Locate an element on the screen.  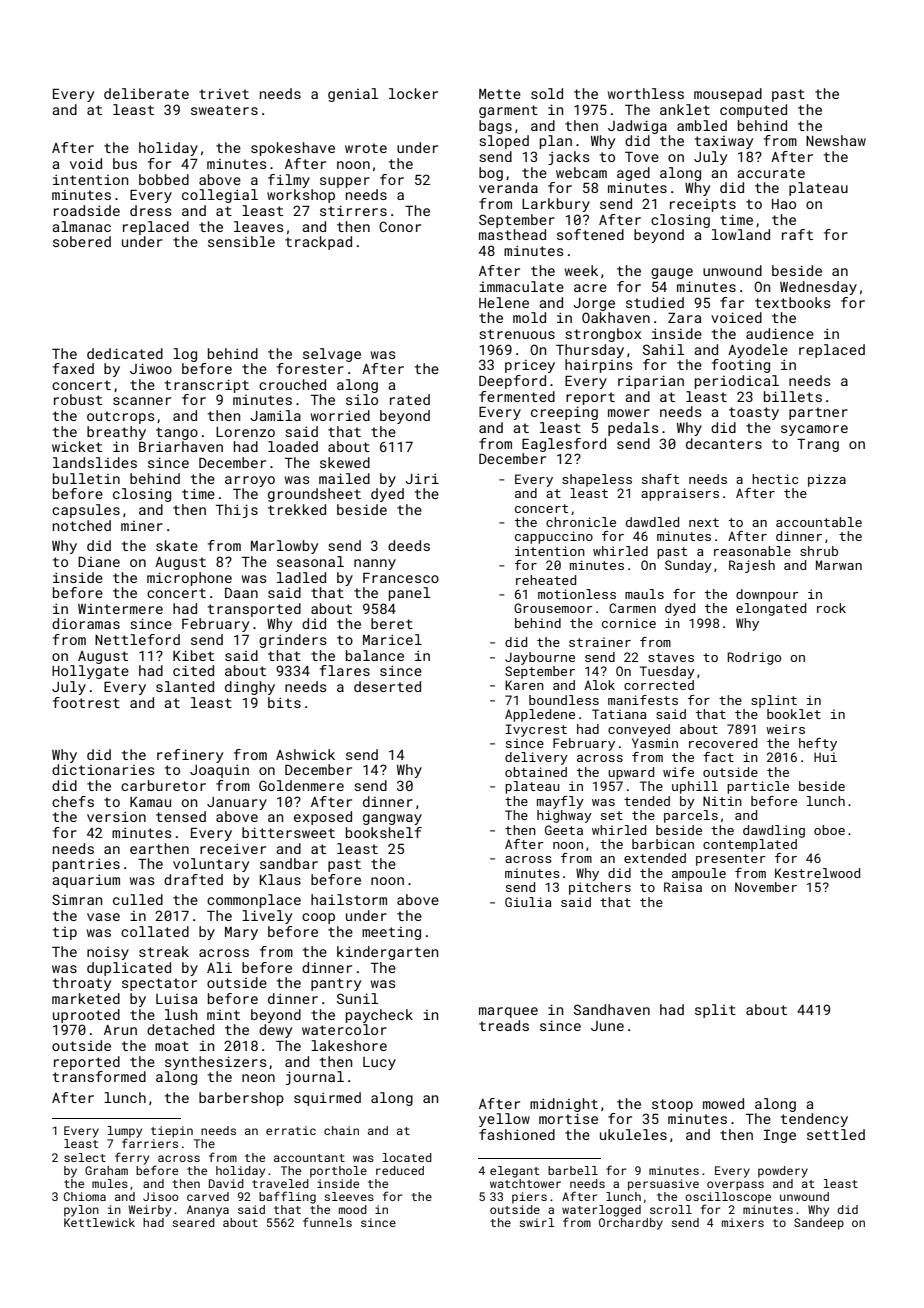
Helene is located at coordinates (504, 302).
